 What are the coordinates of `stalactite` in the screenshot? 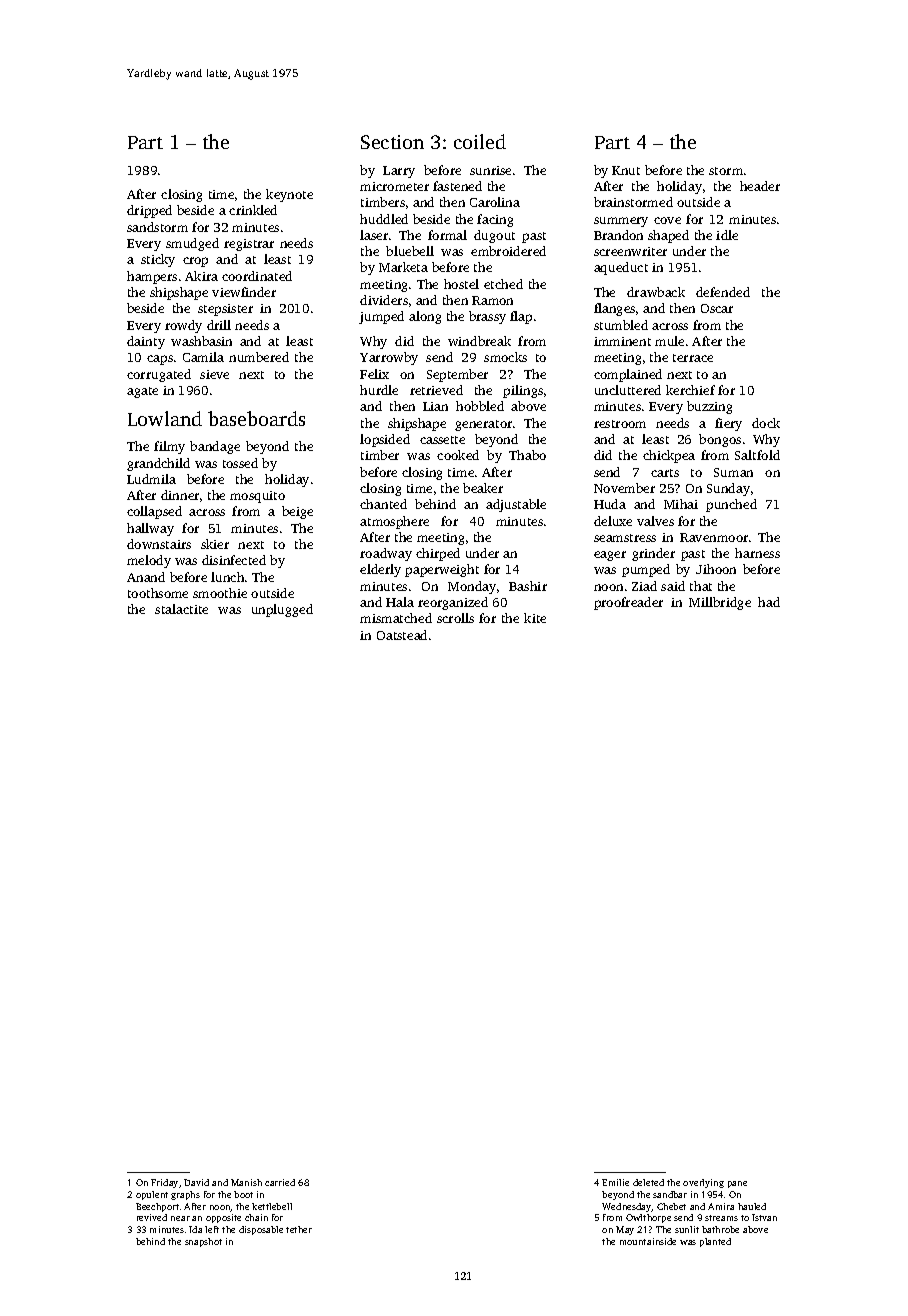 It's located at (181, 609).
